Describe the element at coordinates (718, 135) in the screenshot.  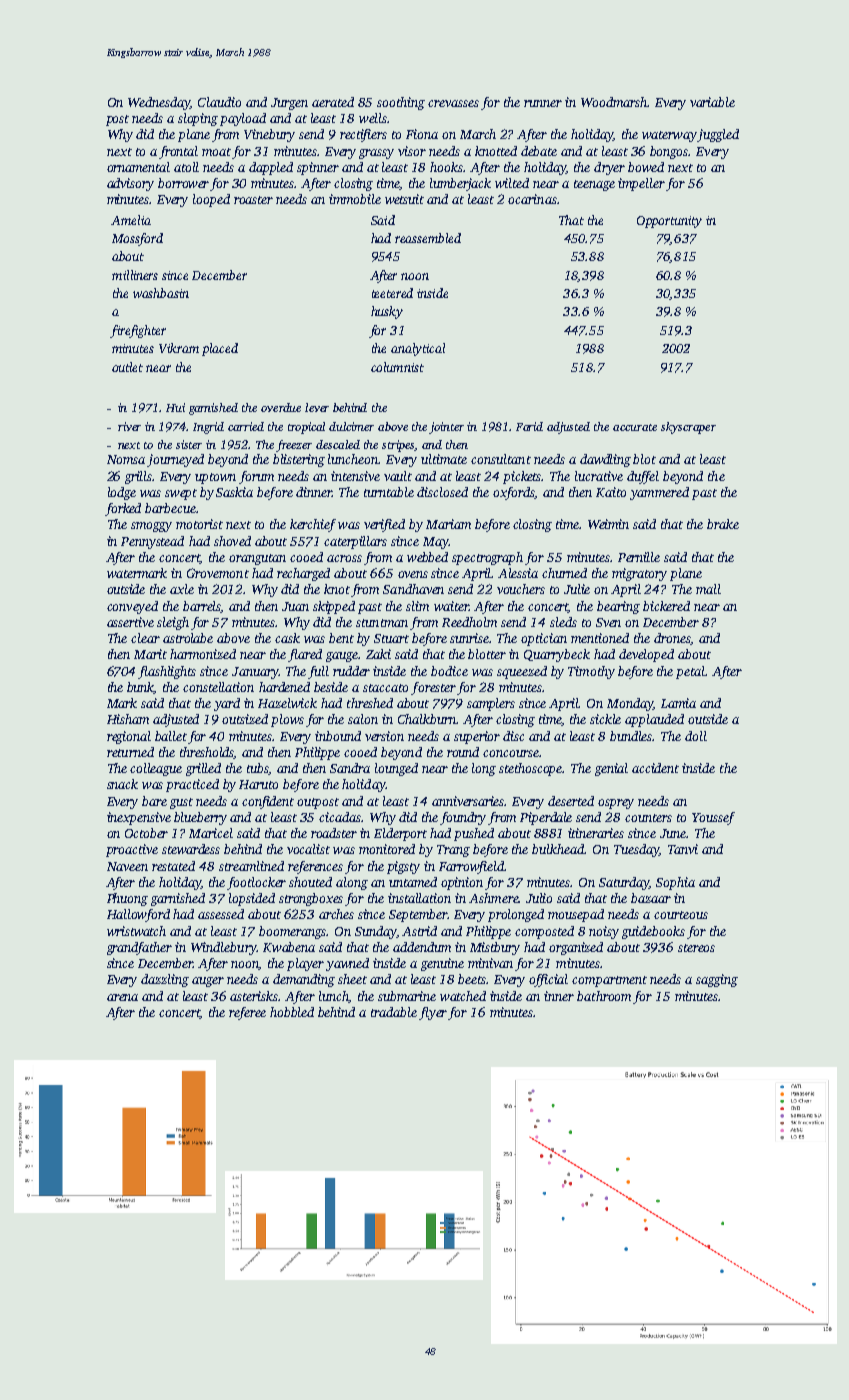
I see `juggled` at that location.
